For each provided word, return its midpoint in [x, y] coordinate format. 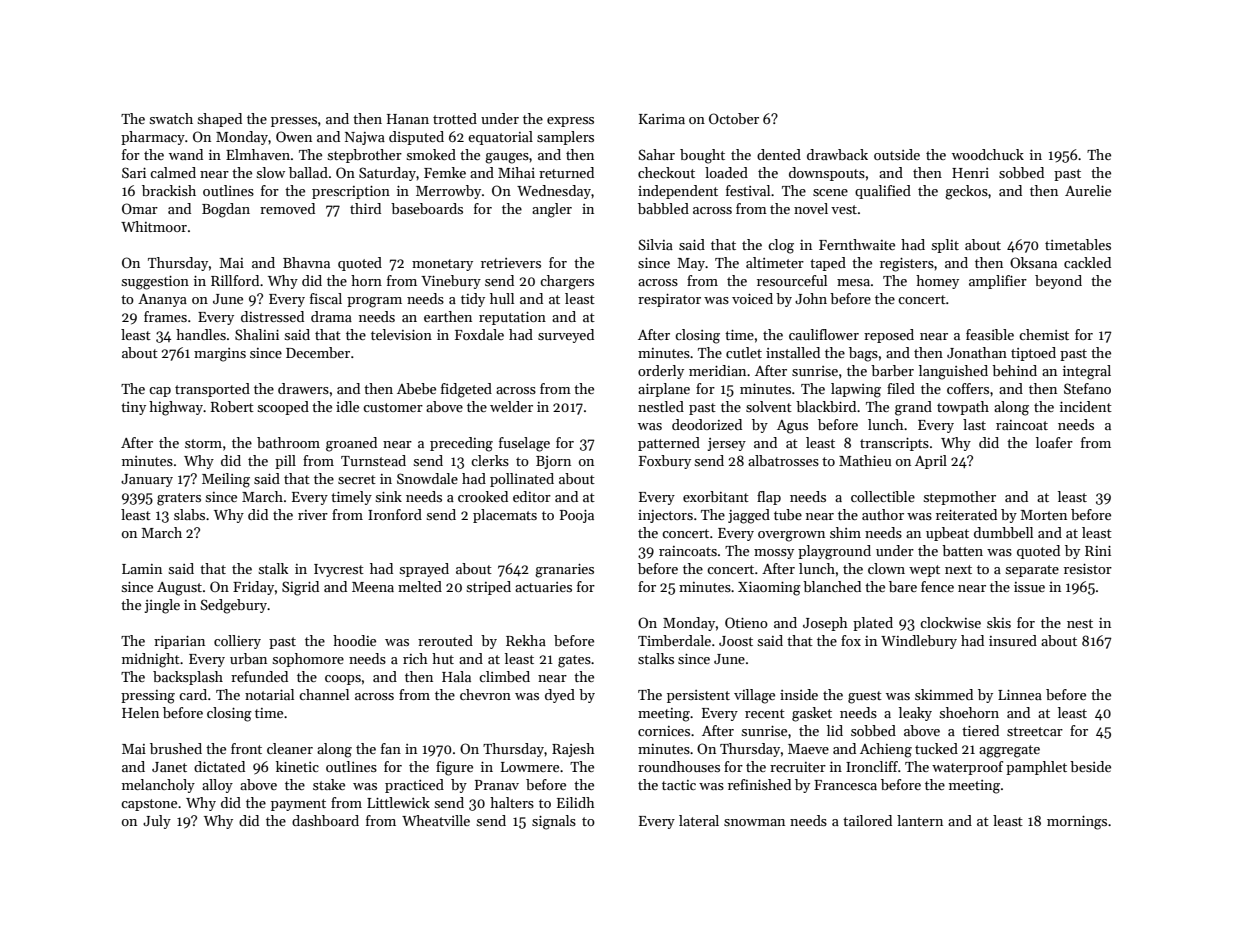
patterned [669, 444]
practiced [414, 786]
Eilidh [576, 802]
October [734, 118]
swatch [171, 118]
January [147, 480]
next [958, 569]
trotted [455, 118]
